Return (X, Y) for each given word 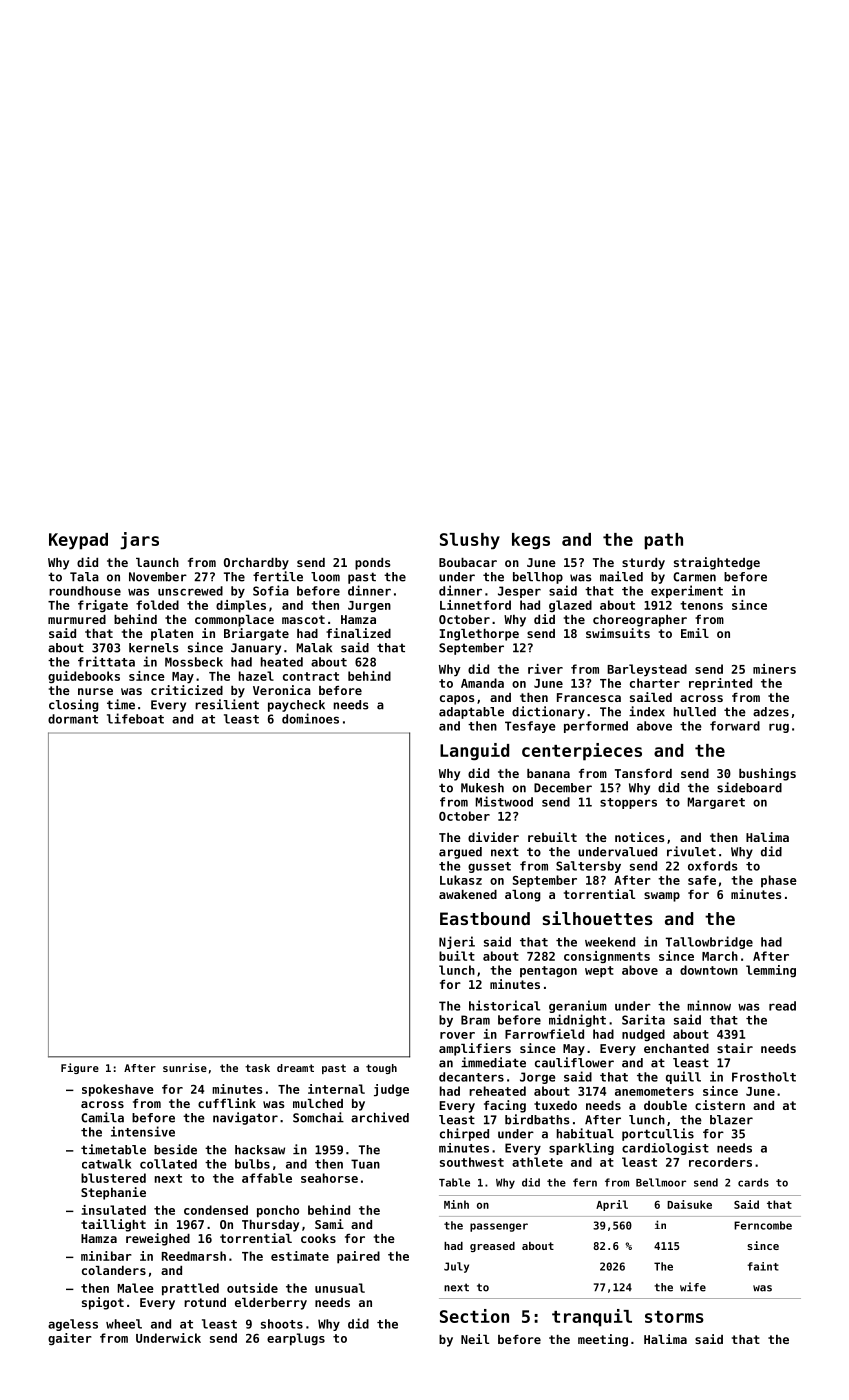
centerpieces (582, 752)
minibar (106, 1256)
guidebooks (84, 677)
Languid (474, 752)
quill (683, 1077)
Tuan (365, 1164)
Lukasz (461, 880)
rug (779, 728)
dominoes (310, 718)
